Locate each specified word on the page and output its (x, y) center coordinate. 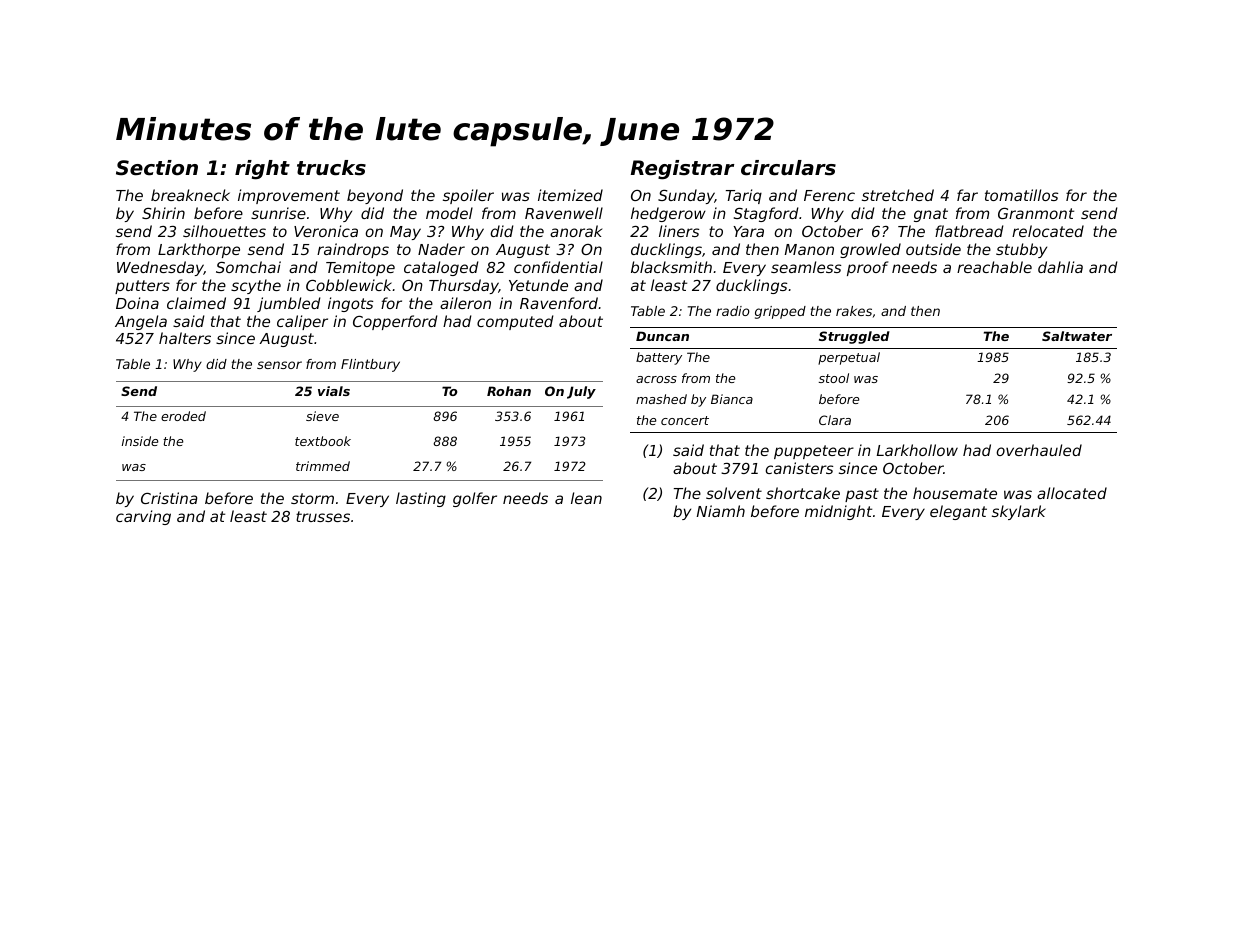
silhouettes (224, 231)
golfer (475, 499)
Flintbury (370, 365)
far (967, 195)
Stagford (766, 214)
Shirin (163, 213)
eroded (183, 416)
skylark (1019, 512)
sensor (279, 365)
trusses (323, 516)
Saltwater (1077, 336)
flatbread (969, 231)
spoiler (468, 196)
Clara (835, 420)
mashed (661, 399)
